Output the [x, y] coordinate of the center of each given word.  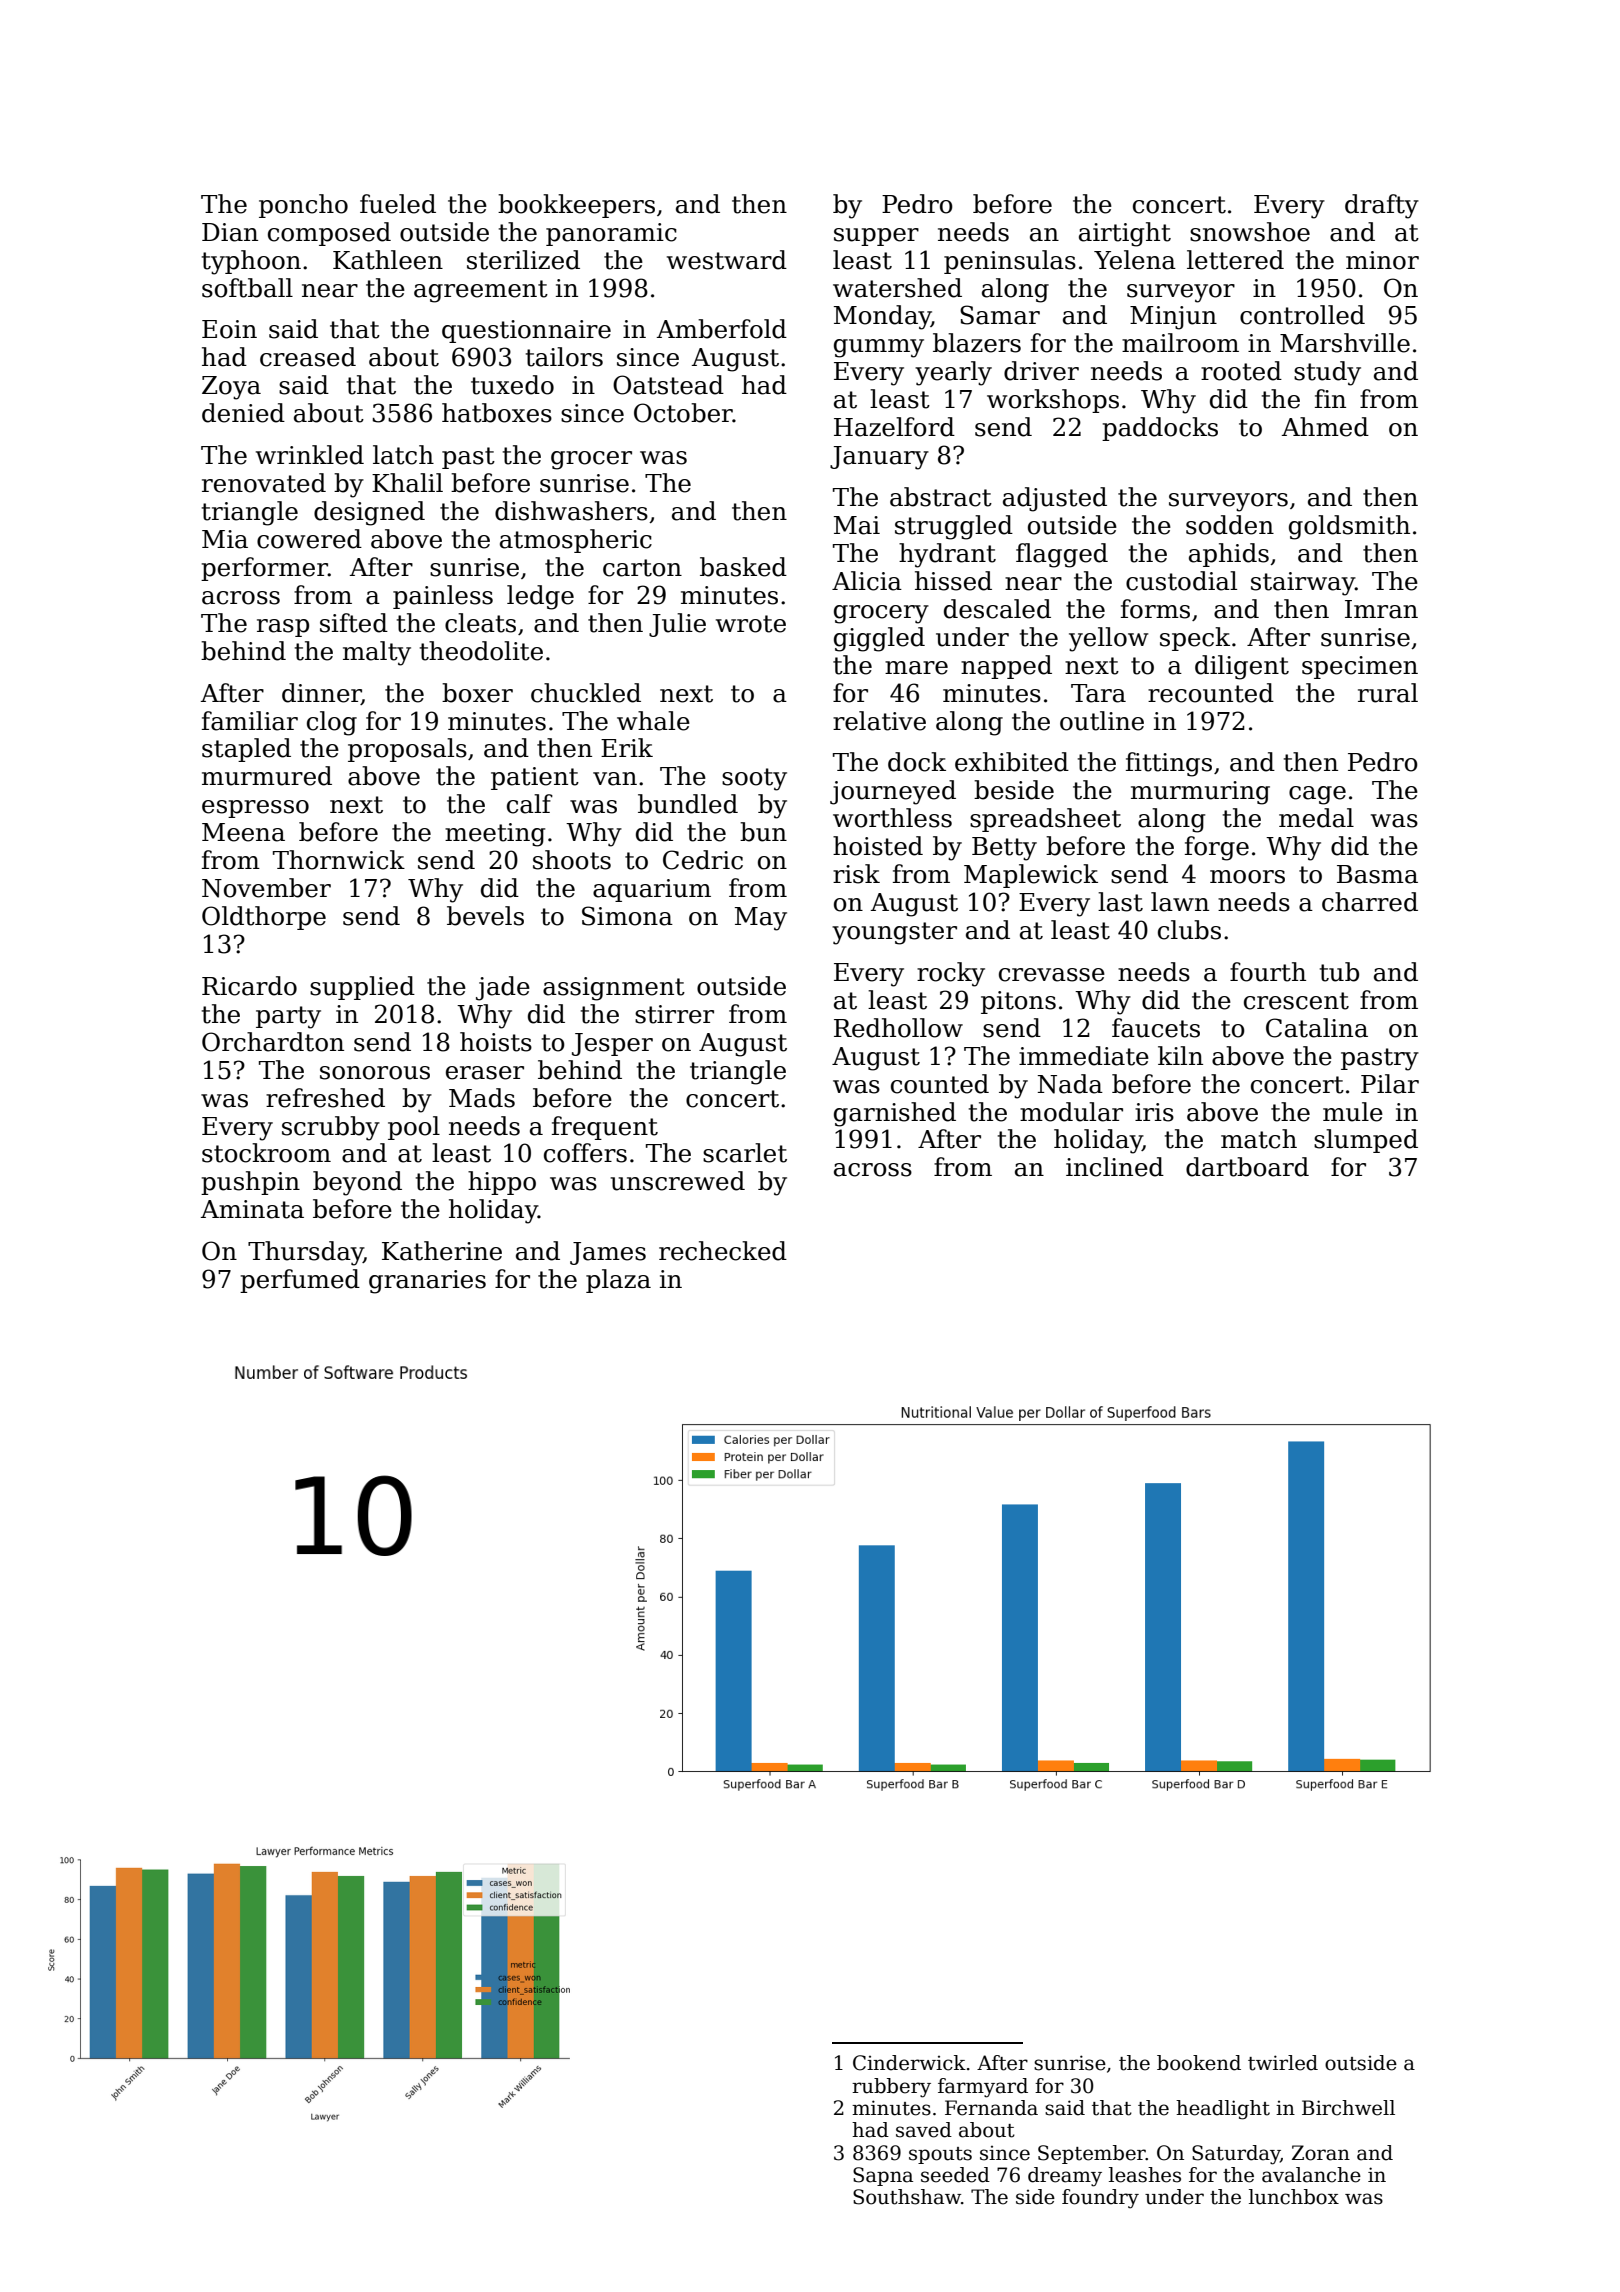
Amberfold [722, 329]
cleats [480, 623]
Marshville [1345, 343]
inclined [1115, 1167]
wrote [751, 624]
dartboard [1247, 1167]
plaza [618, 1281]
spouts [940, 2155]
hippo [502, 1183]
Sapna [883, 2176]
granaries [427, 1282]
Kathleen [388, 260]
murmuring [1200, 793]
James [608, 1253]
